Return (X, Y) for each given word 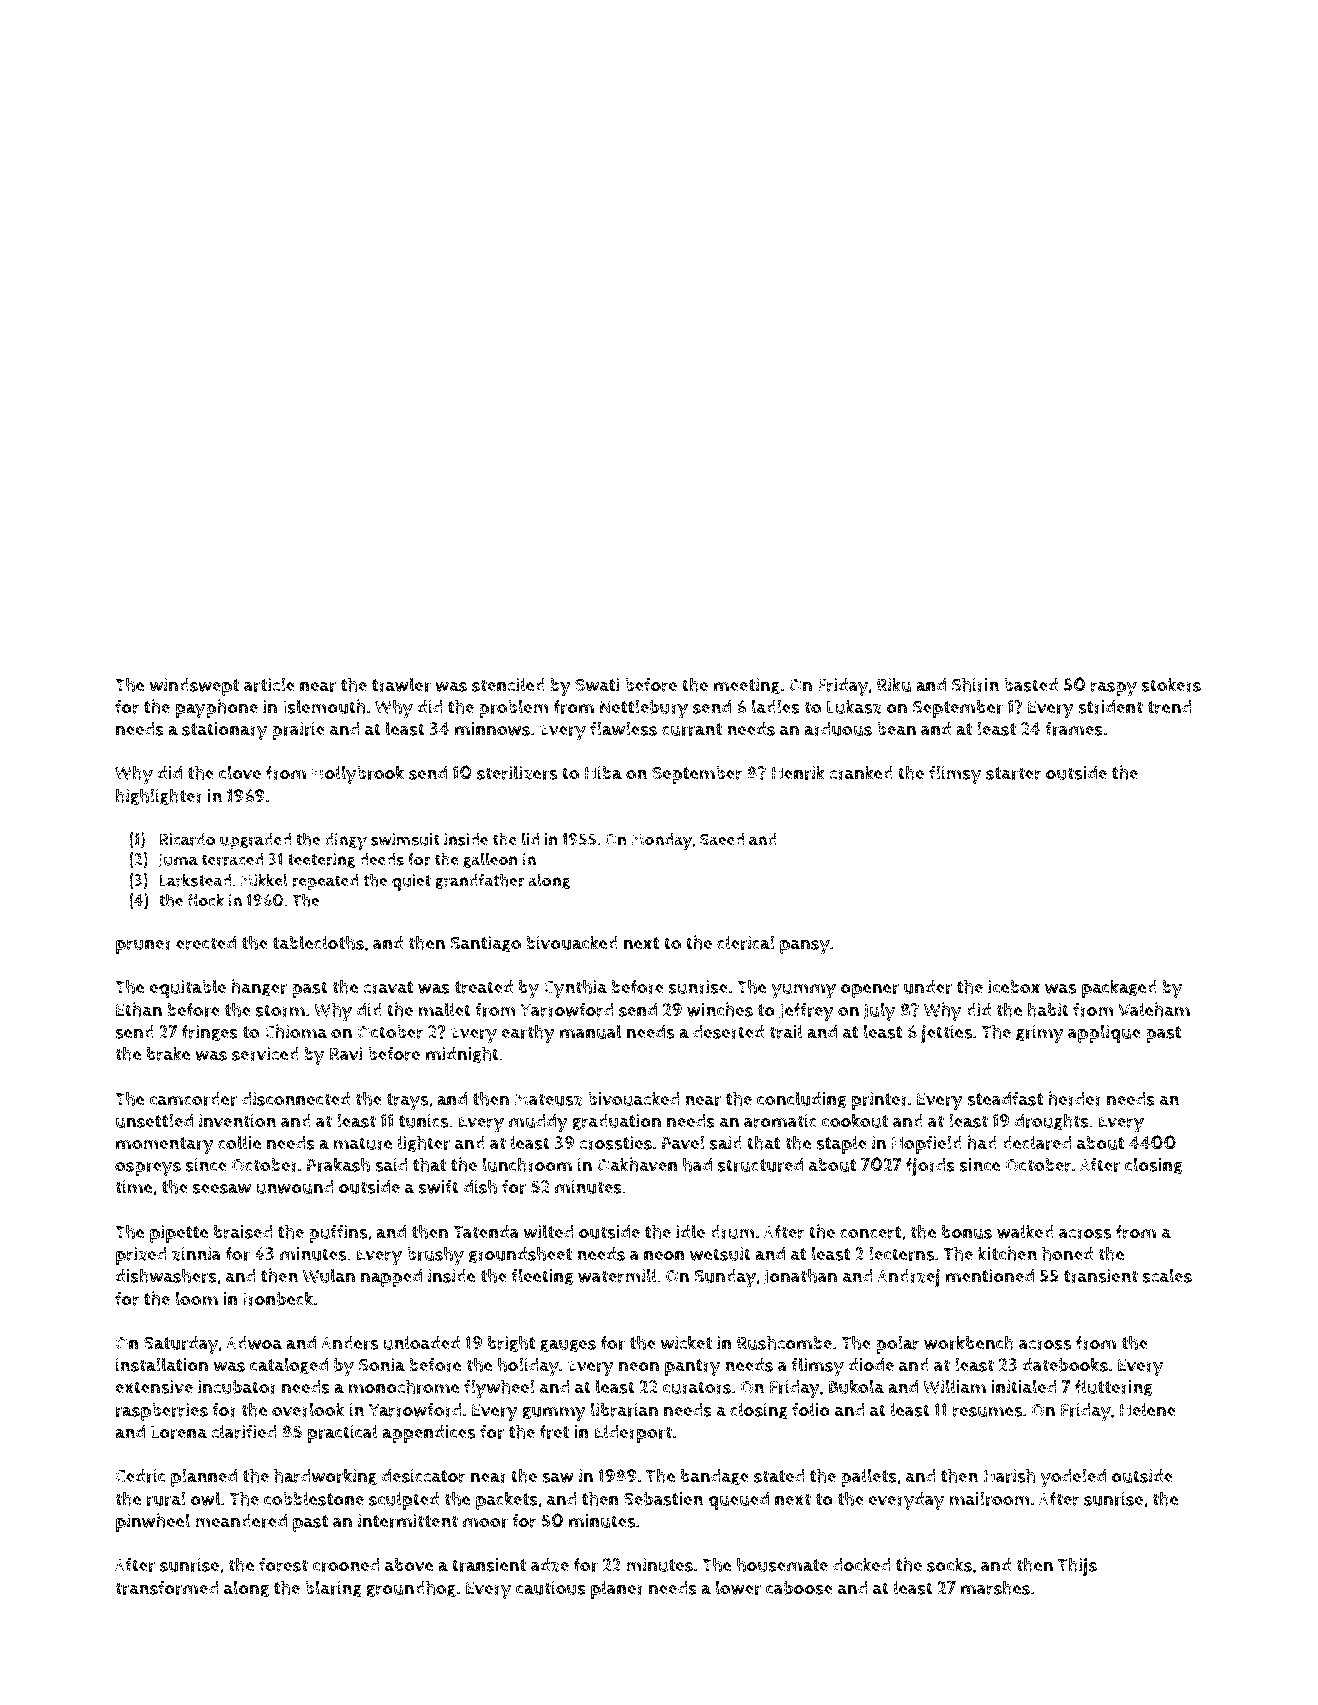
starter (1013, 773)
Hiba (603, 773)
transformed (166, 1587)
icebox (1014, 987)
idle (690, 1231)
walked (1025, 1231)
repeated (325, 882)
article (269, 684)
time (133, 1187)
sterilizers (517, 772)
